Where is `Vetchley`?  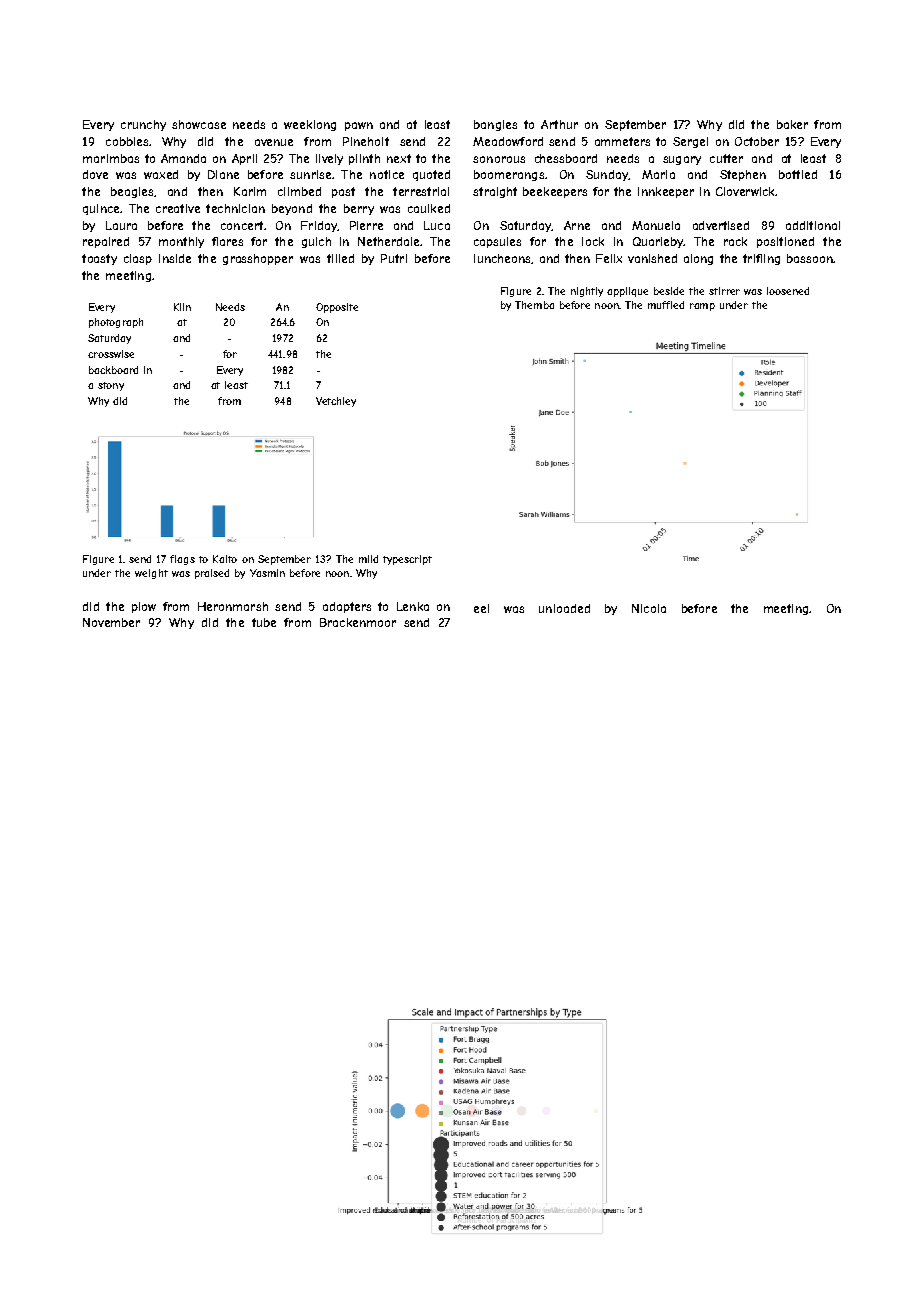 Vetchley is located at coordinates (336, 402).
